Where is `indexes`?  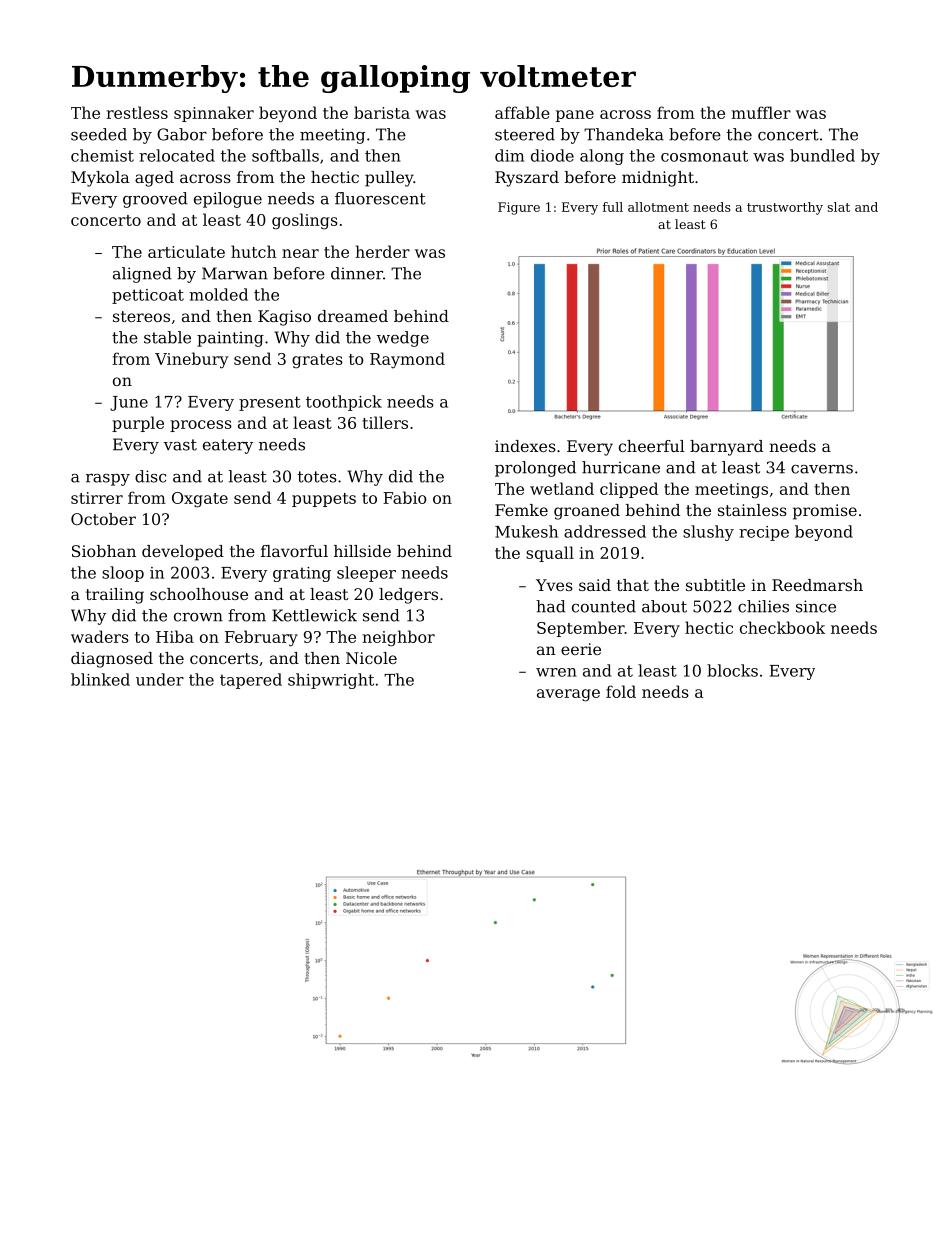
indexes is located at coordinates (525, 446).
